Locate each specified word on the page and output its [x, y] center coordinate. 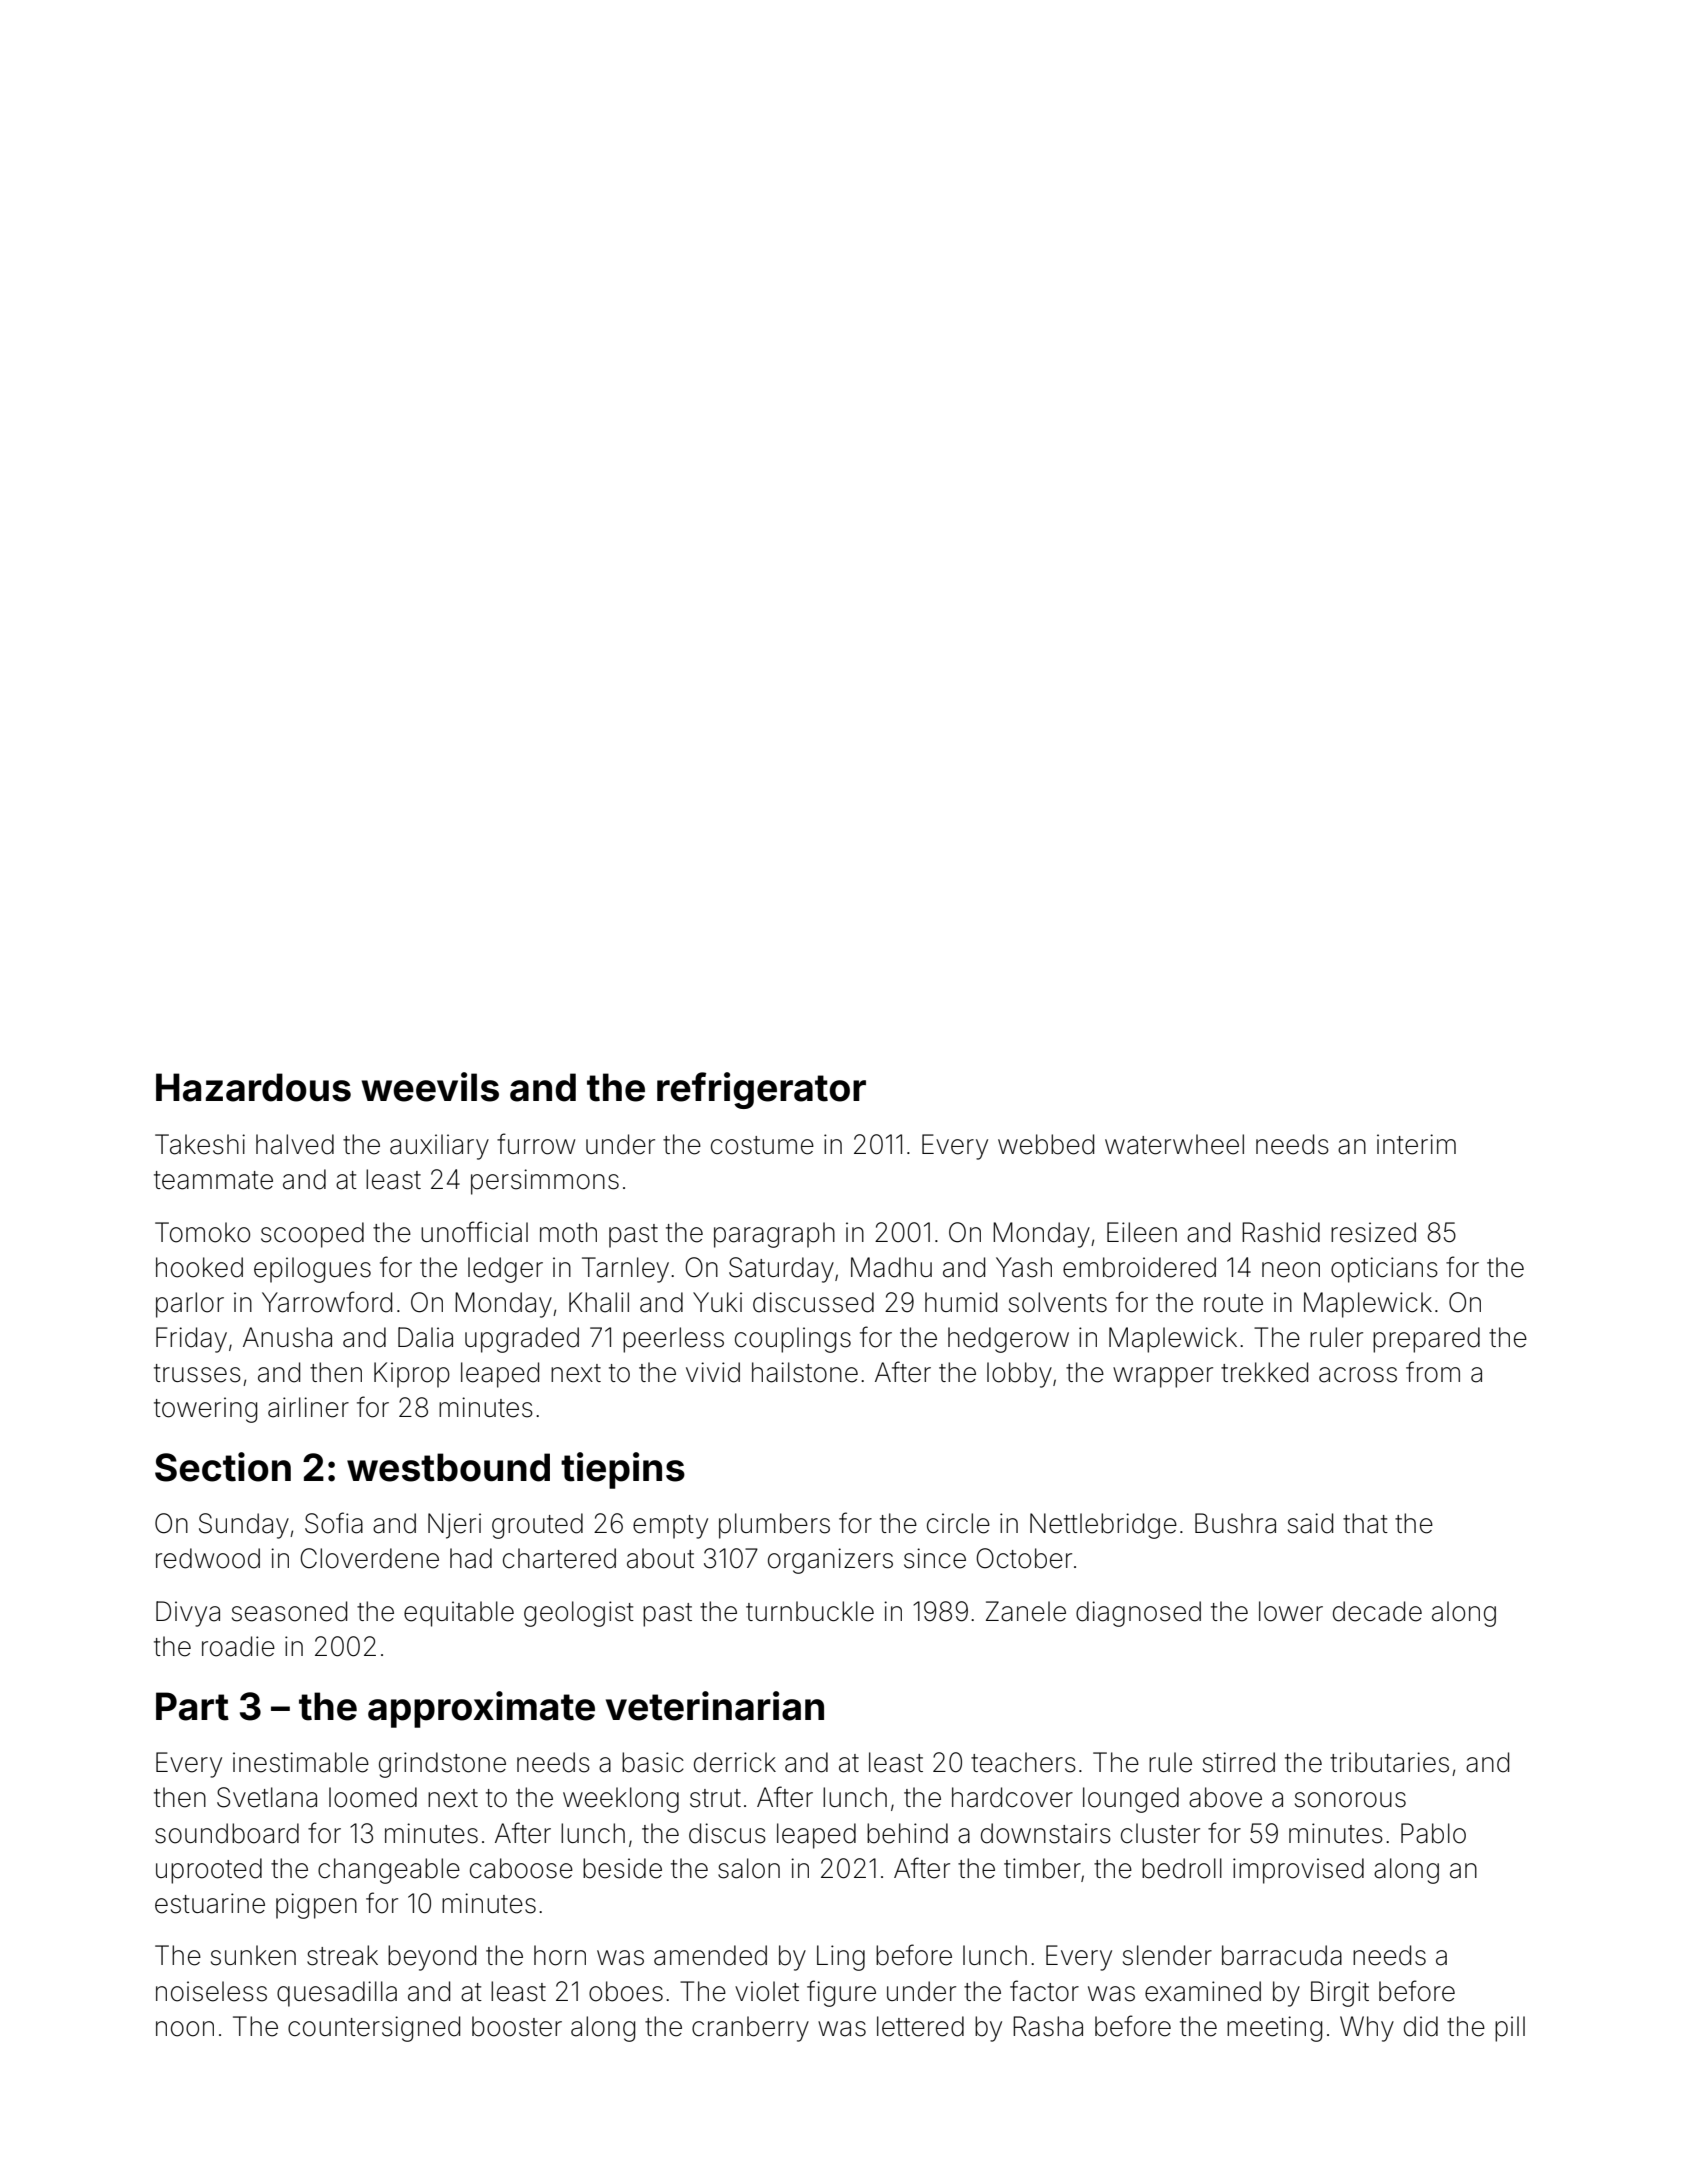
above [1225, 1797]
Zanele [1026, 1611]
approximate [481, 1709]
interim [1416, 1144]
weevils [430, 1087]
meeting [1274, 2029]
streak [342, 1955]
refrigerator [761, 1090]
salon [749, 1868]
